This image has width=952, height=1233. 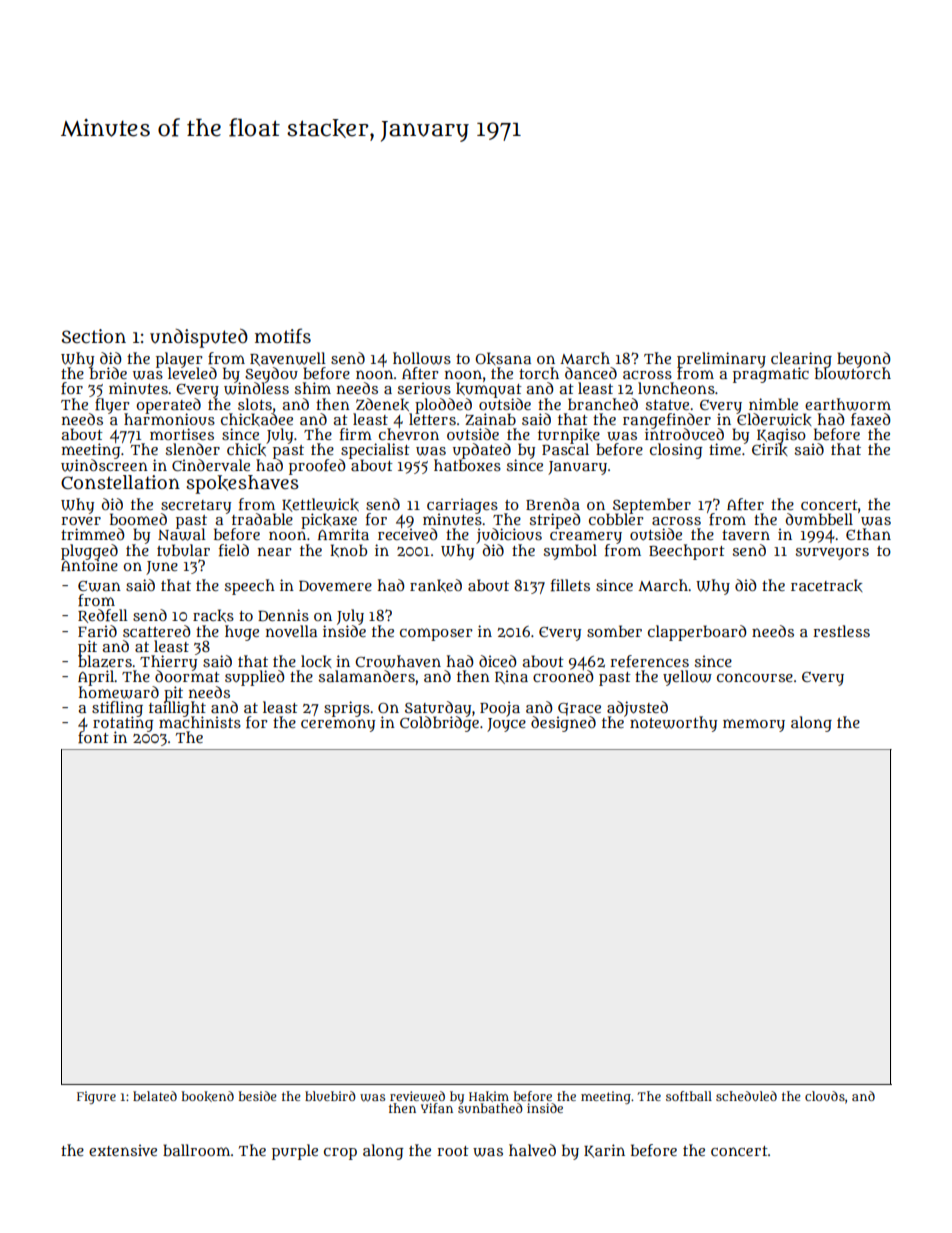 I want to click on Hakim, so click(x=489, y=1096).
